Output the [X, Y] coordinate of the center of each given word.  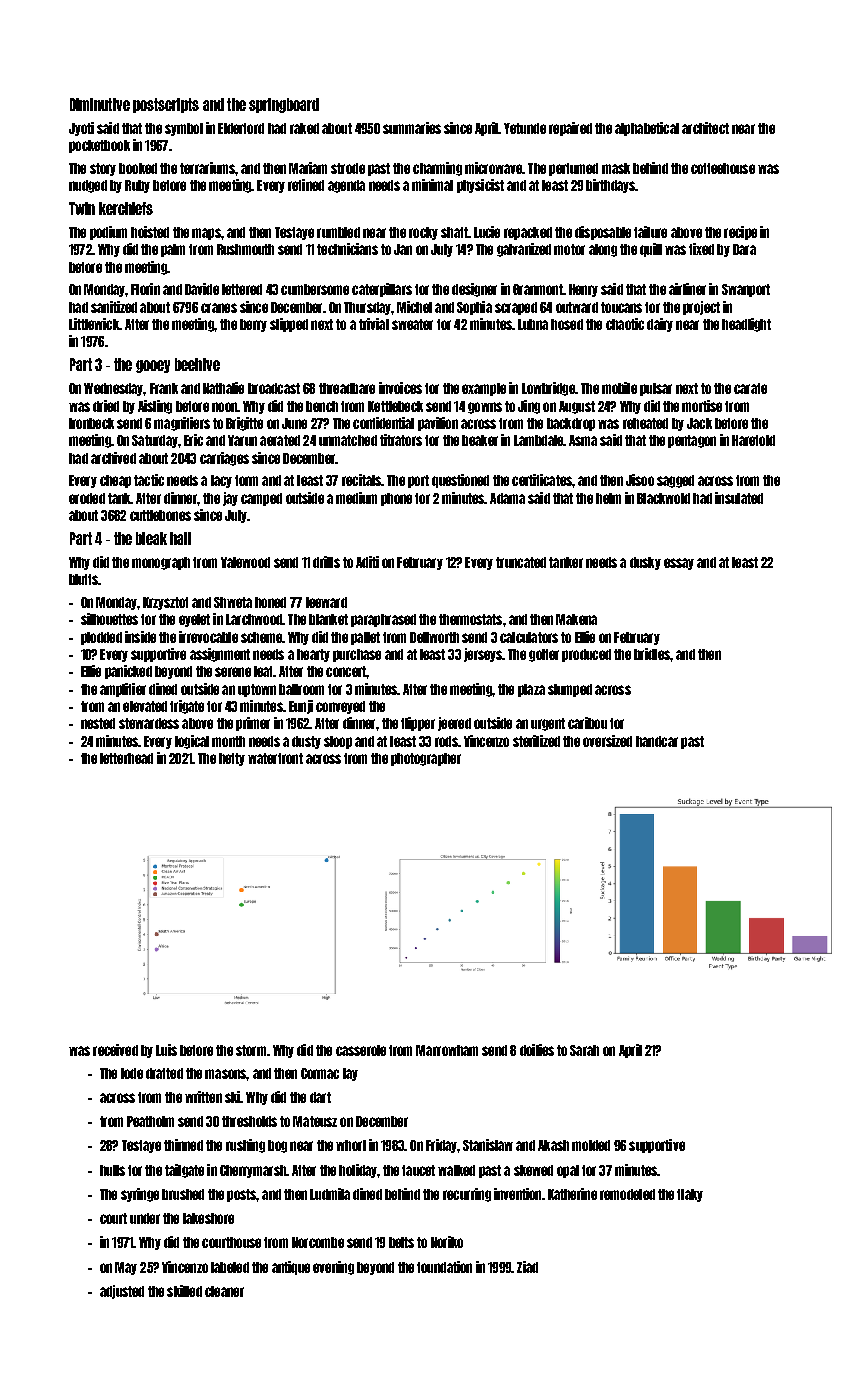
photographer [426, 759]
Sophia [474, 308]
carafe [750, 388]
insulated [739, 498]
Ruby [137, 186]
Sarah [584, 1050]
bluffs [83, 579]
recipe [740, 233]
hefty [232, 759]
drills [326, 562]
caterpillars [382, 290]
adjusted [122, 1292]
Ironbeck [91, 423]
